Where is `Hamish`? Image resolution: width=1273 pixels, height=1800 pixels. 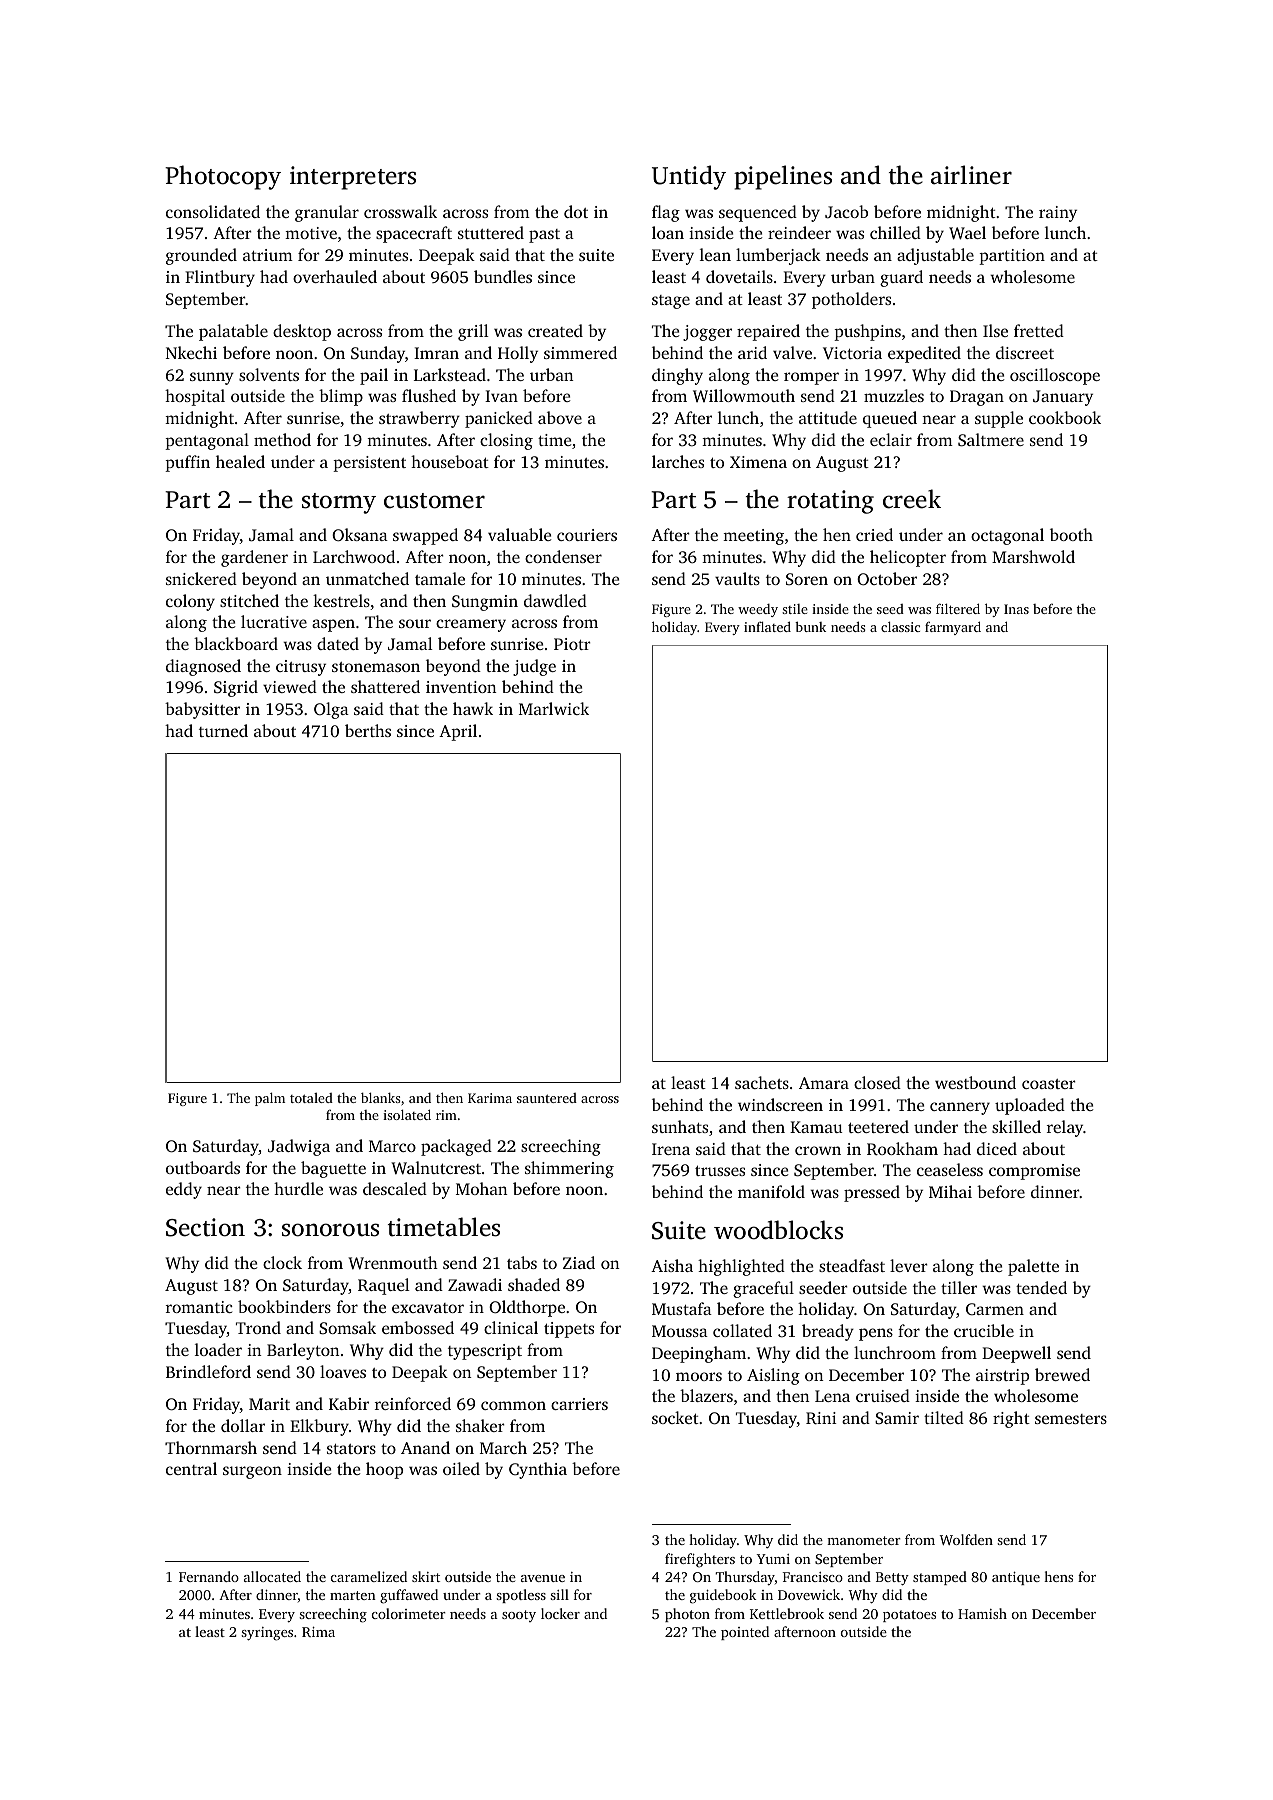 Hamish is located at coordinates (982, 1613).
